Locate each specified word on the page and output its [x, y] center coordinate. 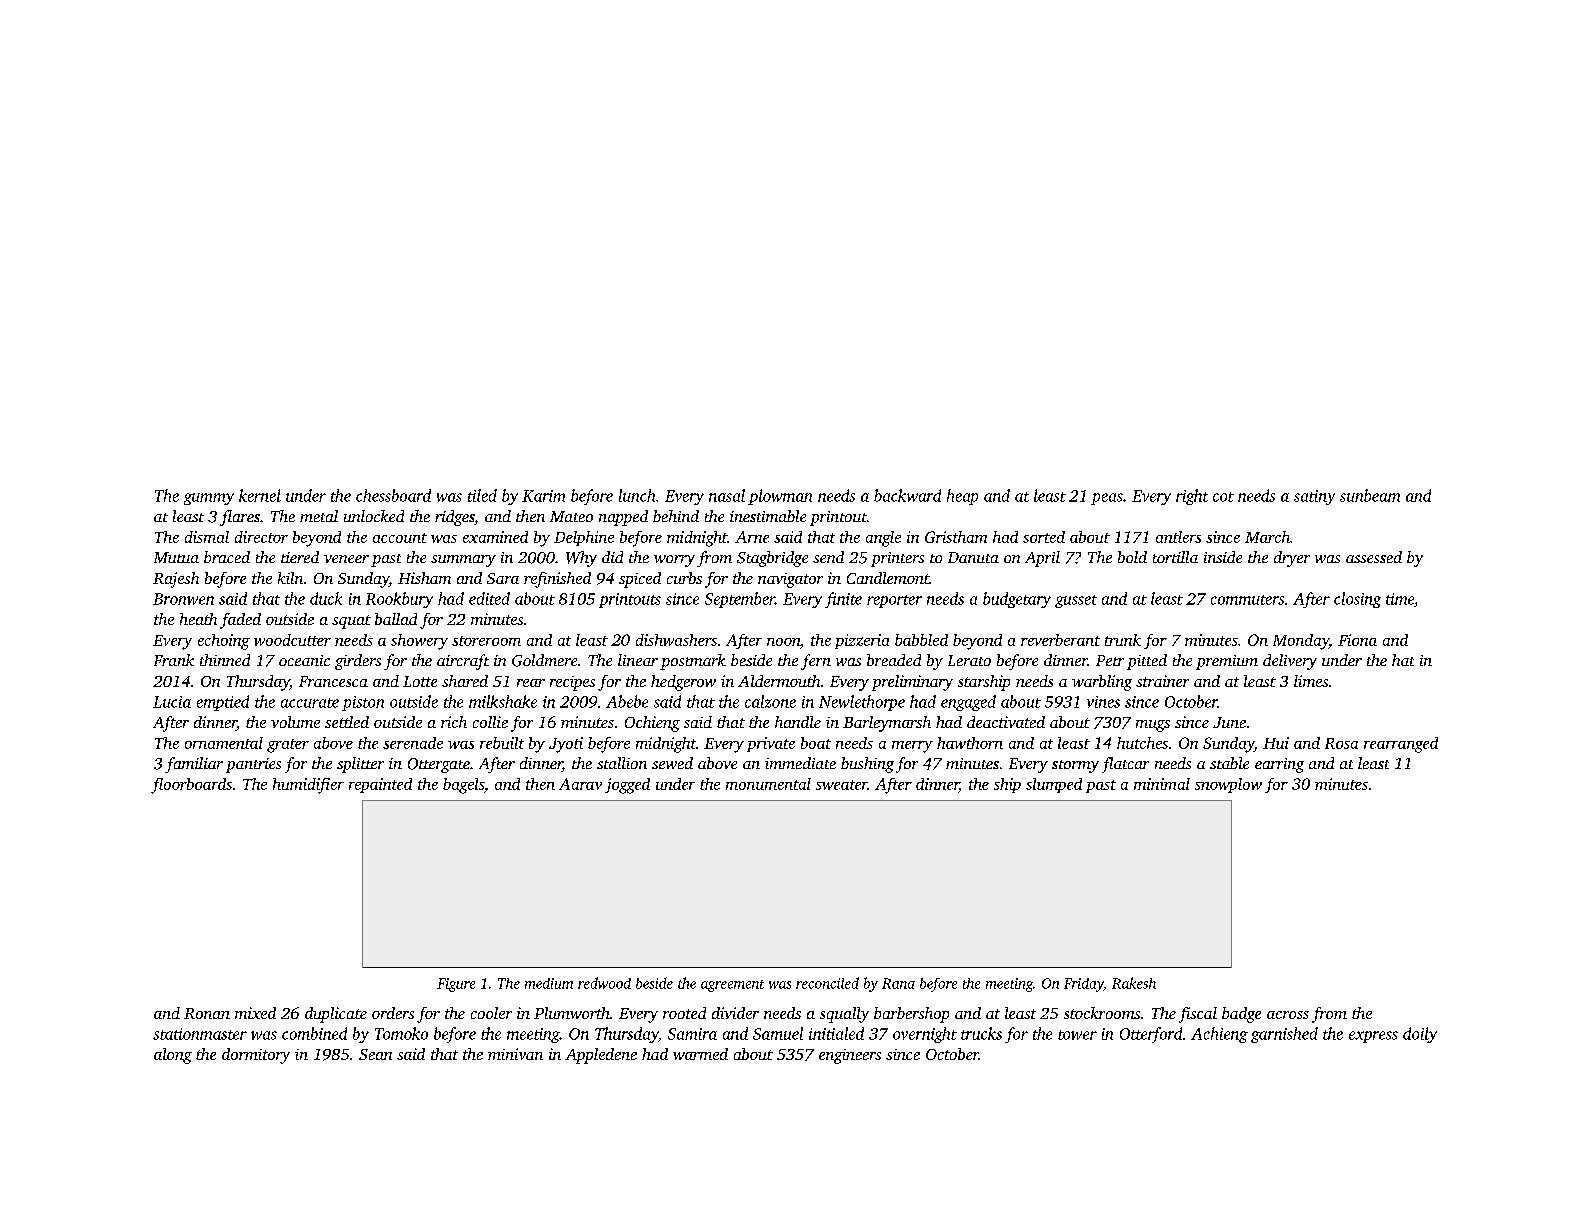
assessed [1374, 557]
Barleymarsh [887, 724]
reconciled [827, 983]
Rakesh [1134, 983]
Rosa [1341, 743]
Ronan [207, 1013]
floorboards [191, 786]
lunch [637, 495]
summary [463, 561]
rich [454, 722]
